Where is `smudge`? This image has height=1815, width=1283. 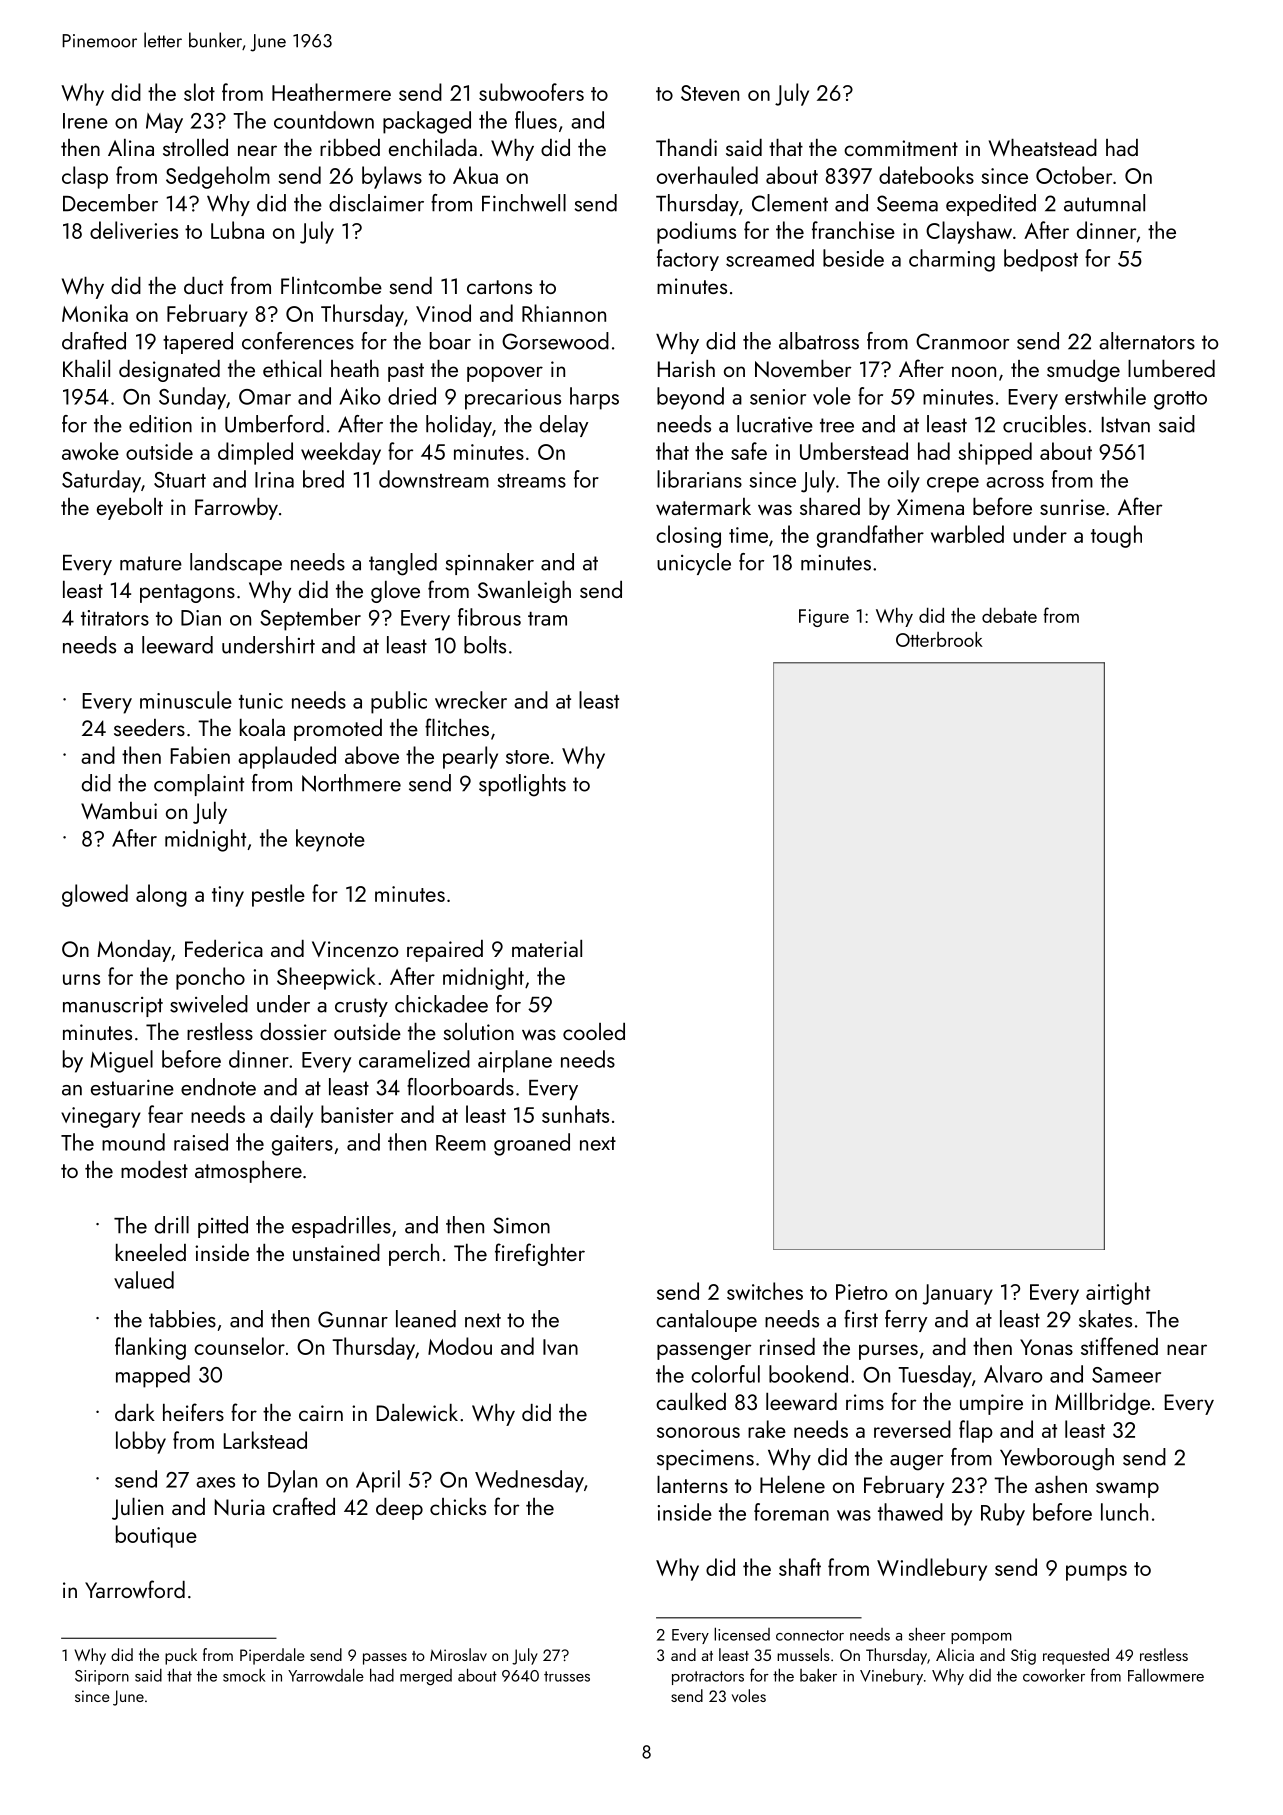 smudge is located at coordinates (1083, 371).
